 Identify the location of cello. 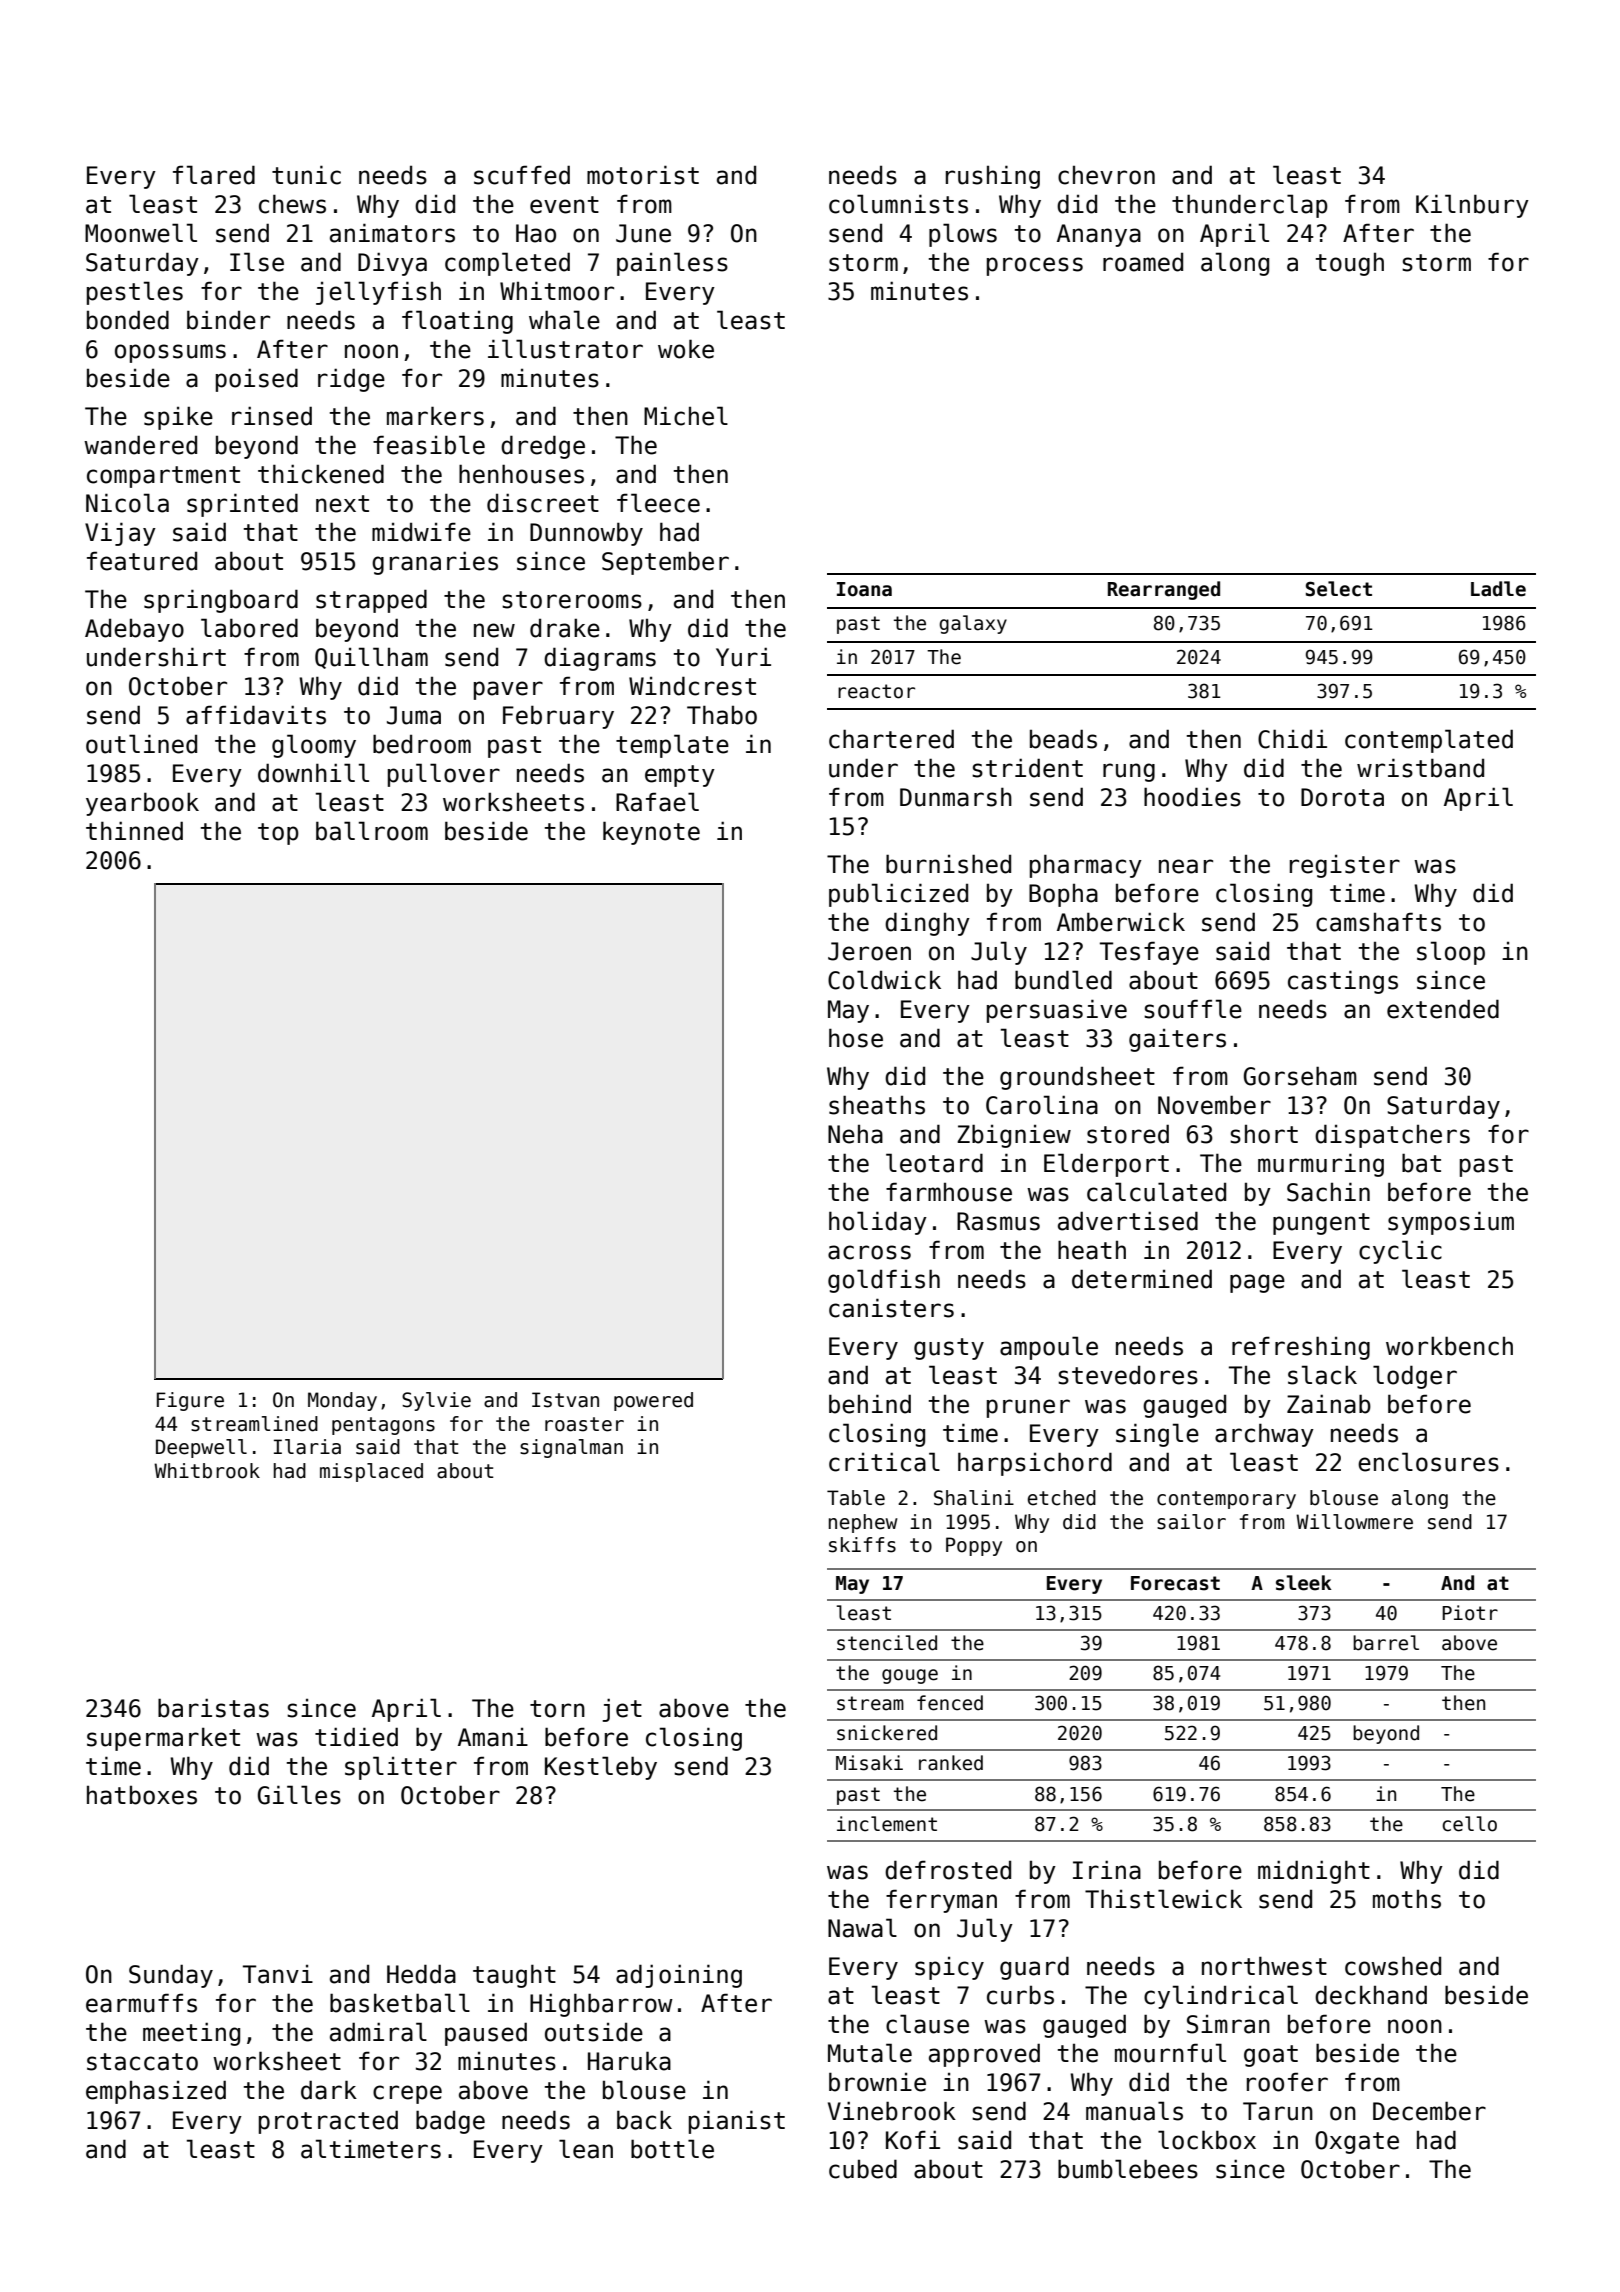
(1469, 1824).
